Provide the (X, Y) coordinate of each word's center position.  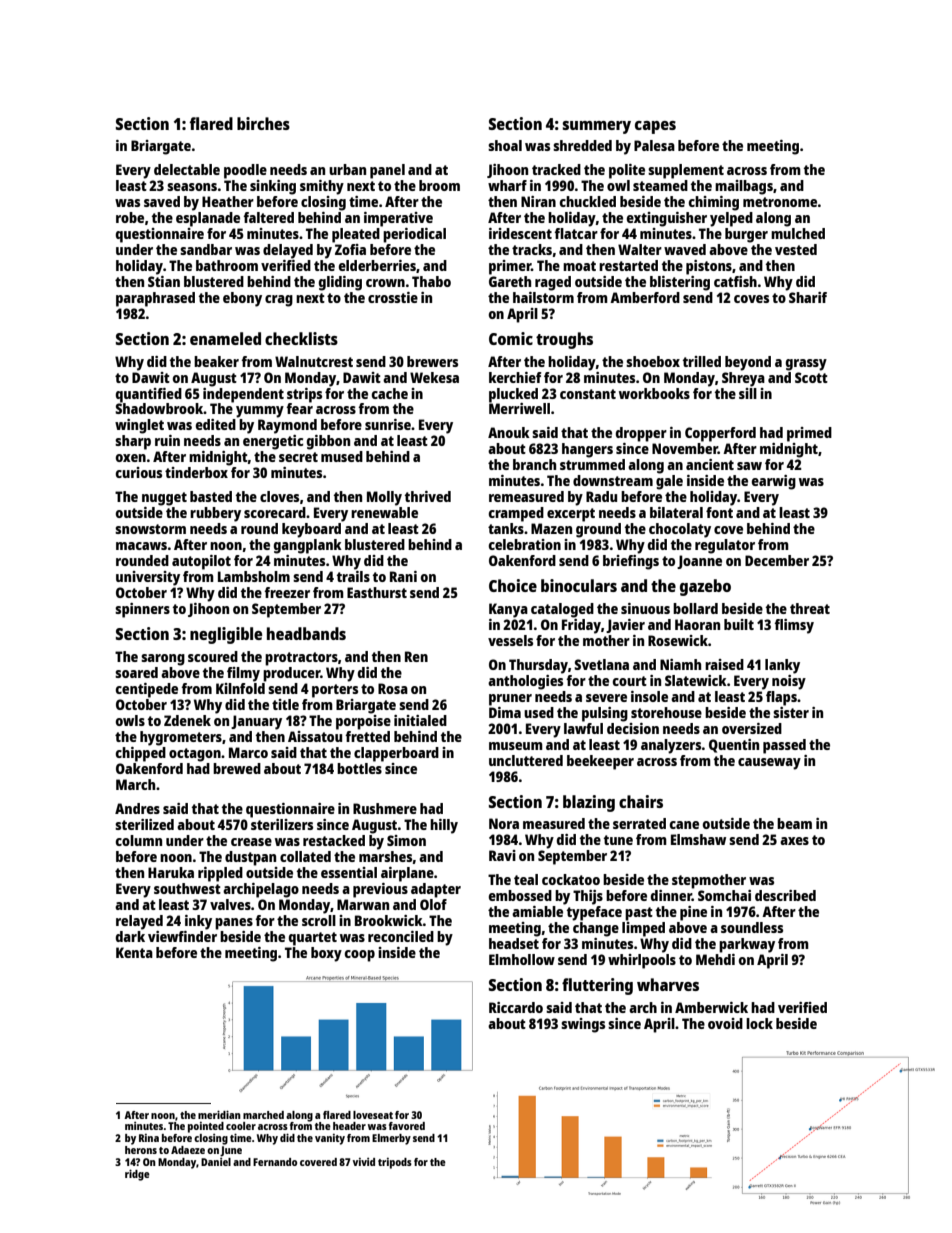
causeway (769, 764)
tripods (395, 1163)
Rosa (393, 688)
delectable (187, 169)
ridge (137, 1175)
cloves (279, 496)
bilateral (676, 512)
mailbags (744, 187)
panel (387, 171)
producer (291, 674)
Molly (384, 498)
